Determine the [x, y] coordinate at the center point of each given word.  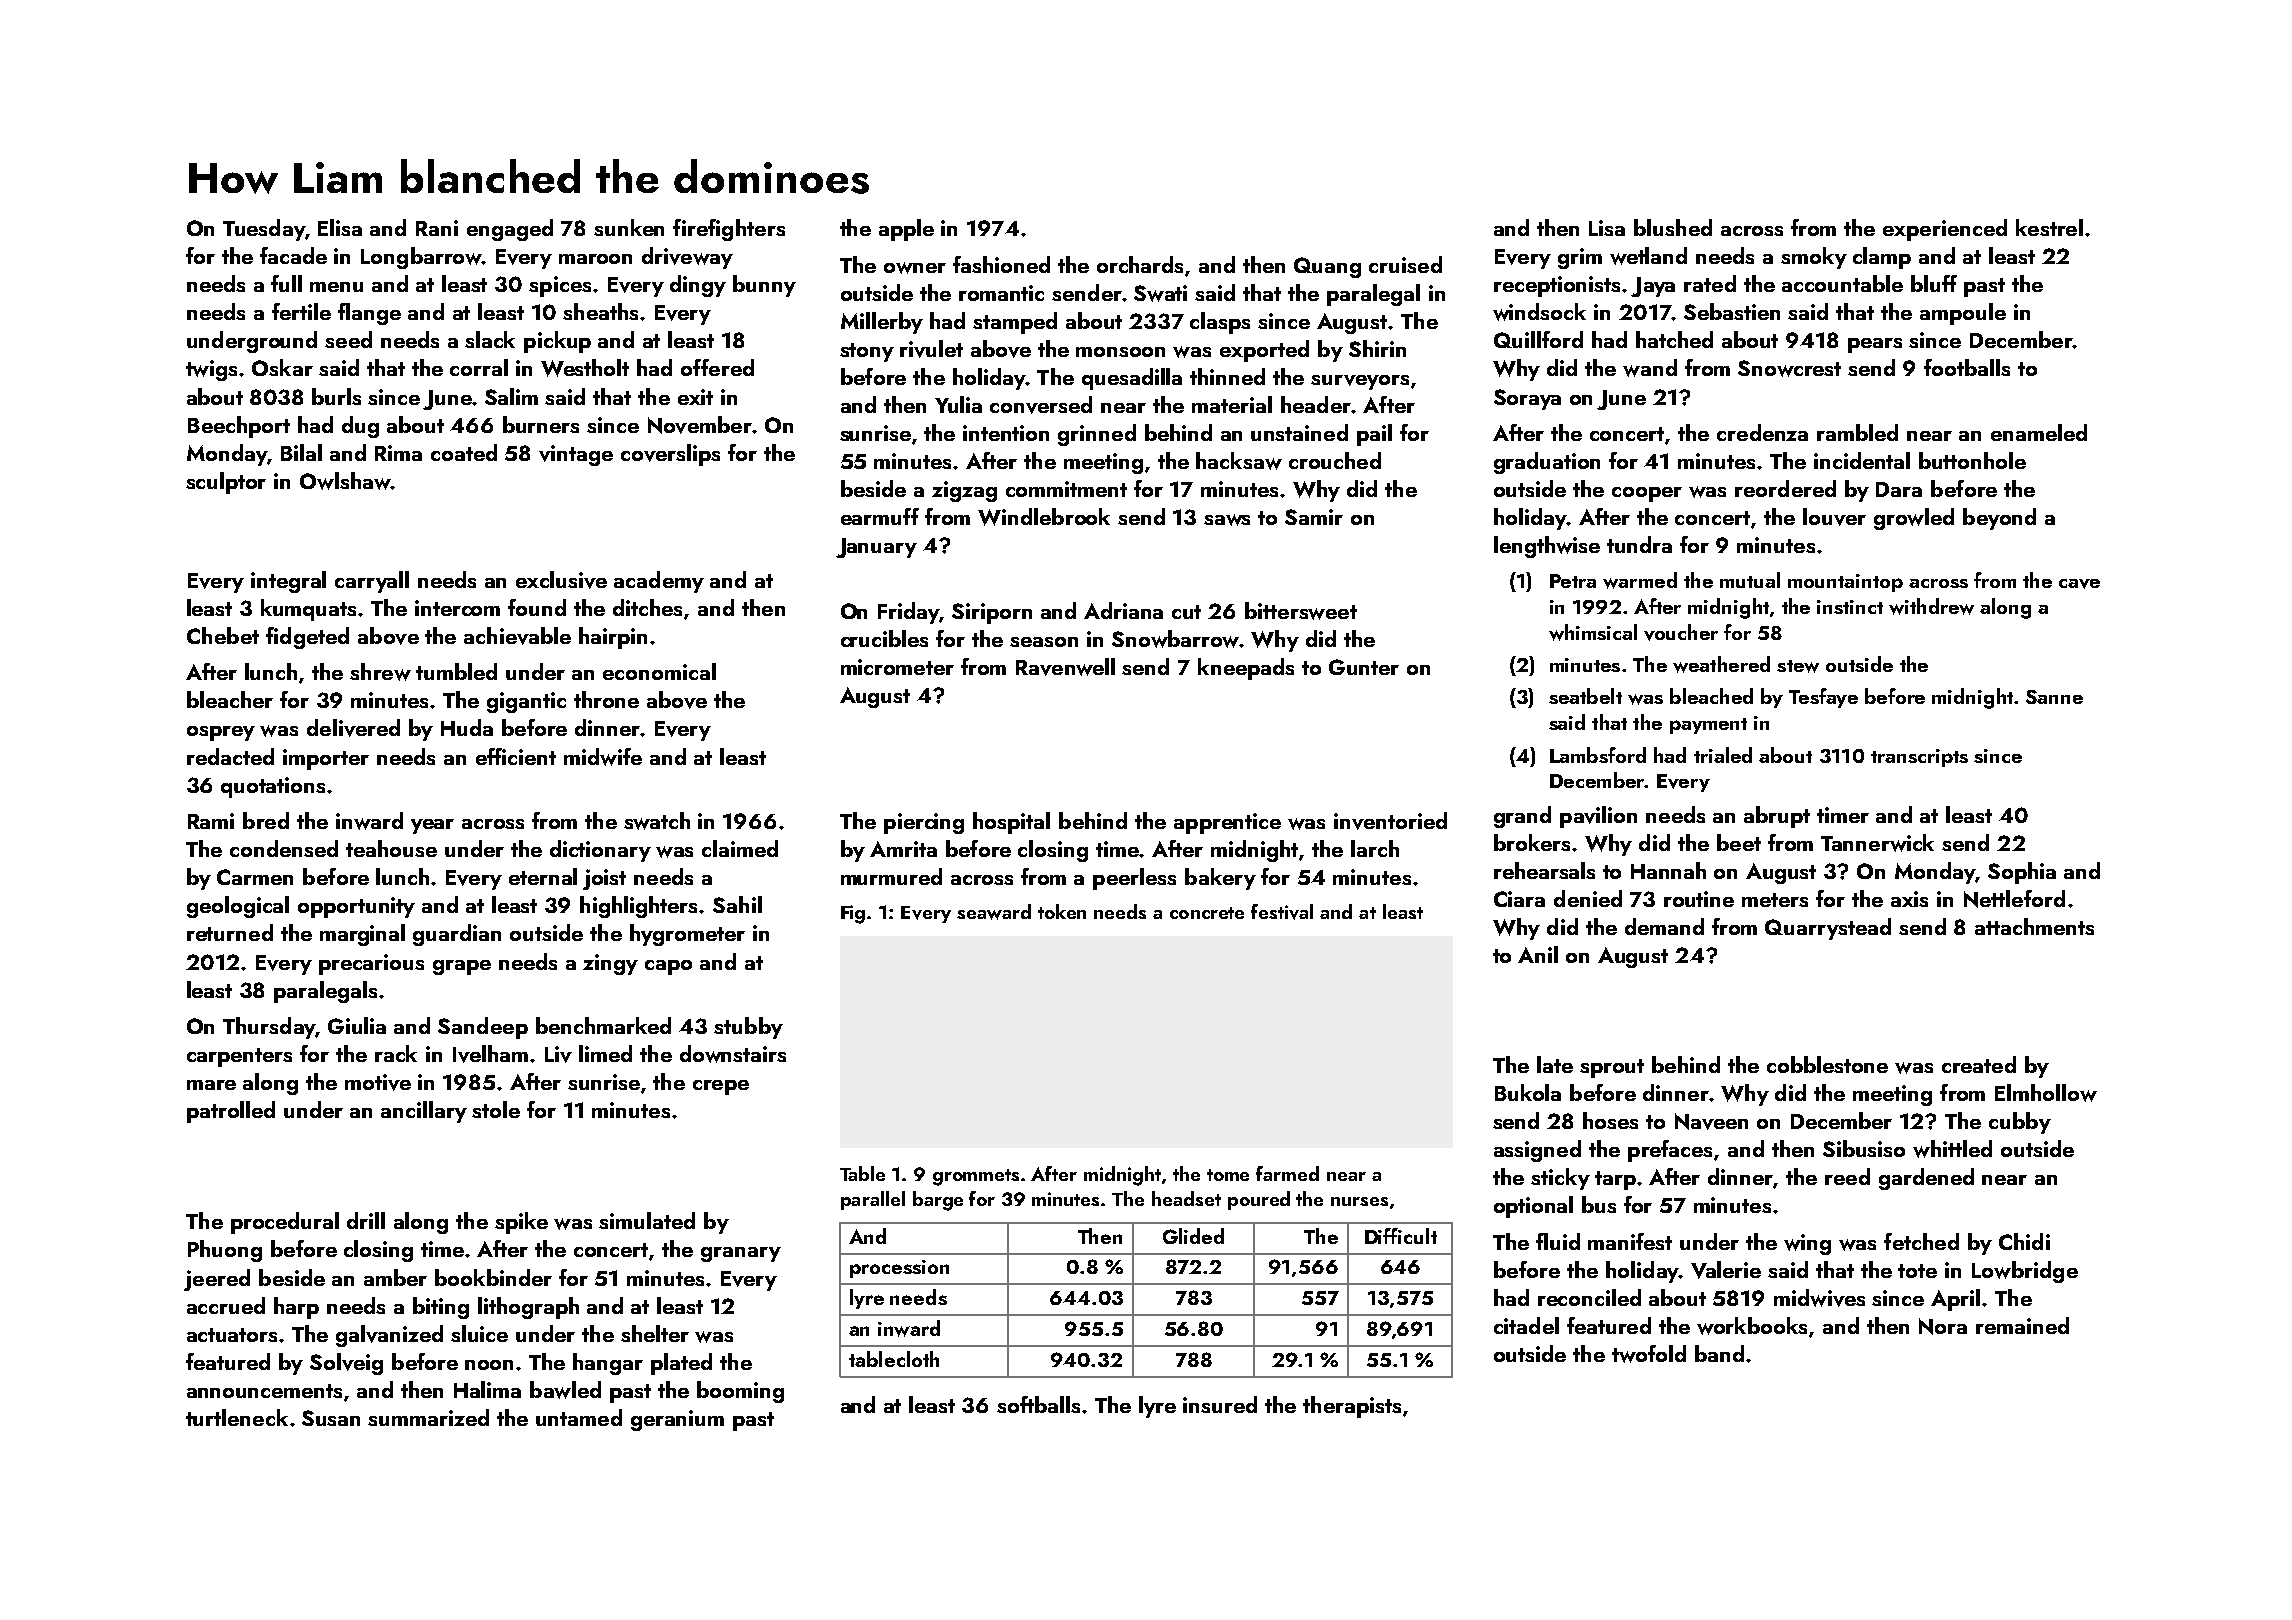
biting [441, 1308]
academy [659, 582]
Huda [467, 727]
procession [899, 1269]
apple [906, 230]
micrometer [897, 667]
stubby [748, 1028]
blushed [1673, 227]
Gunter [1364, 667]
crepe [721, 1087]
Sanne [2054, 697]
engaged [510, 230]
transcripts [1919, 758]
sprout [1612, 1068]
